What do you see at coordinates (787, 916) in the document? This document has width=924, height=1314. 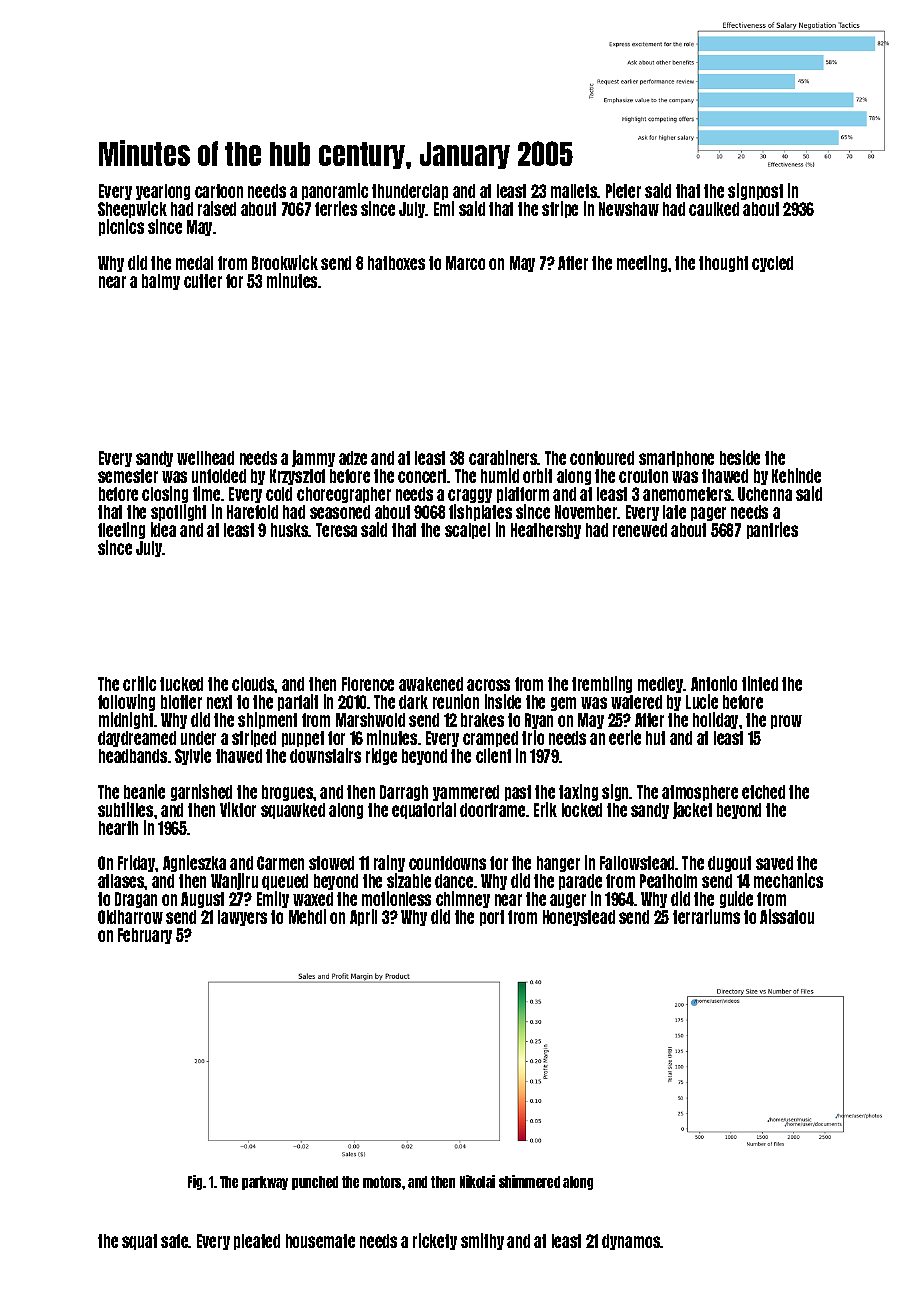 I see `Aissatou` at bounding box center [787, 916].
